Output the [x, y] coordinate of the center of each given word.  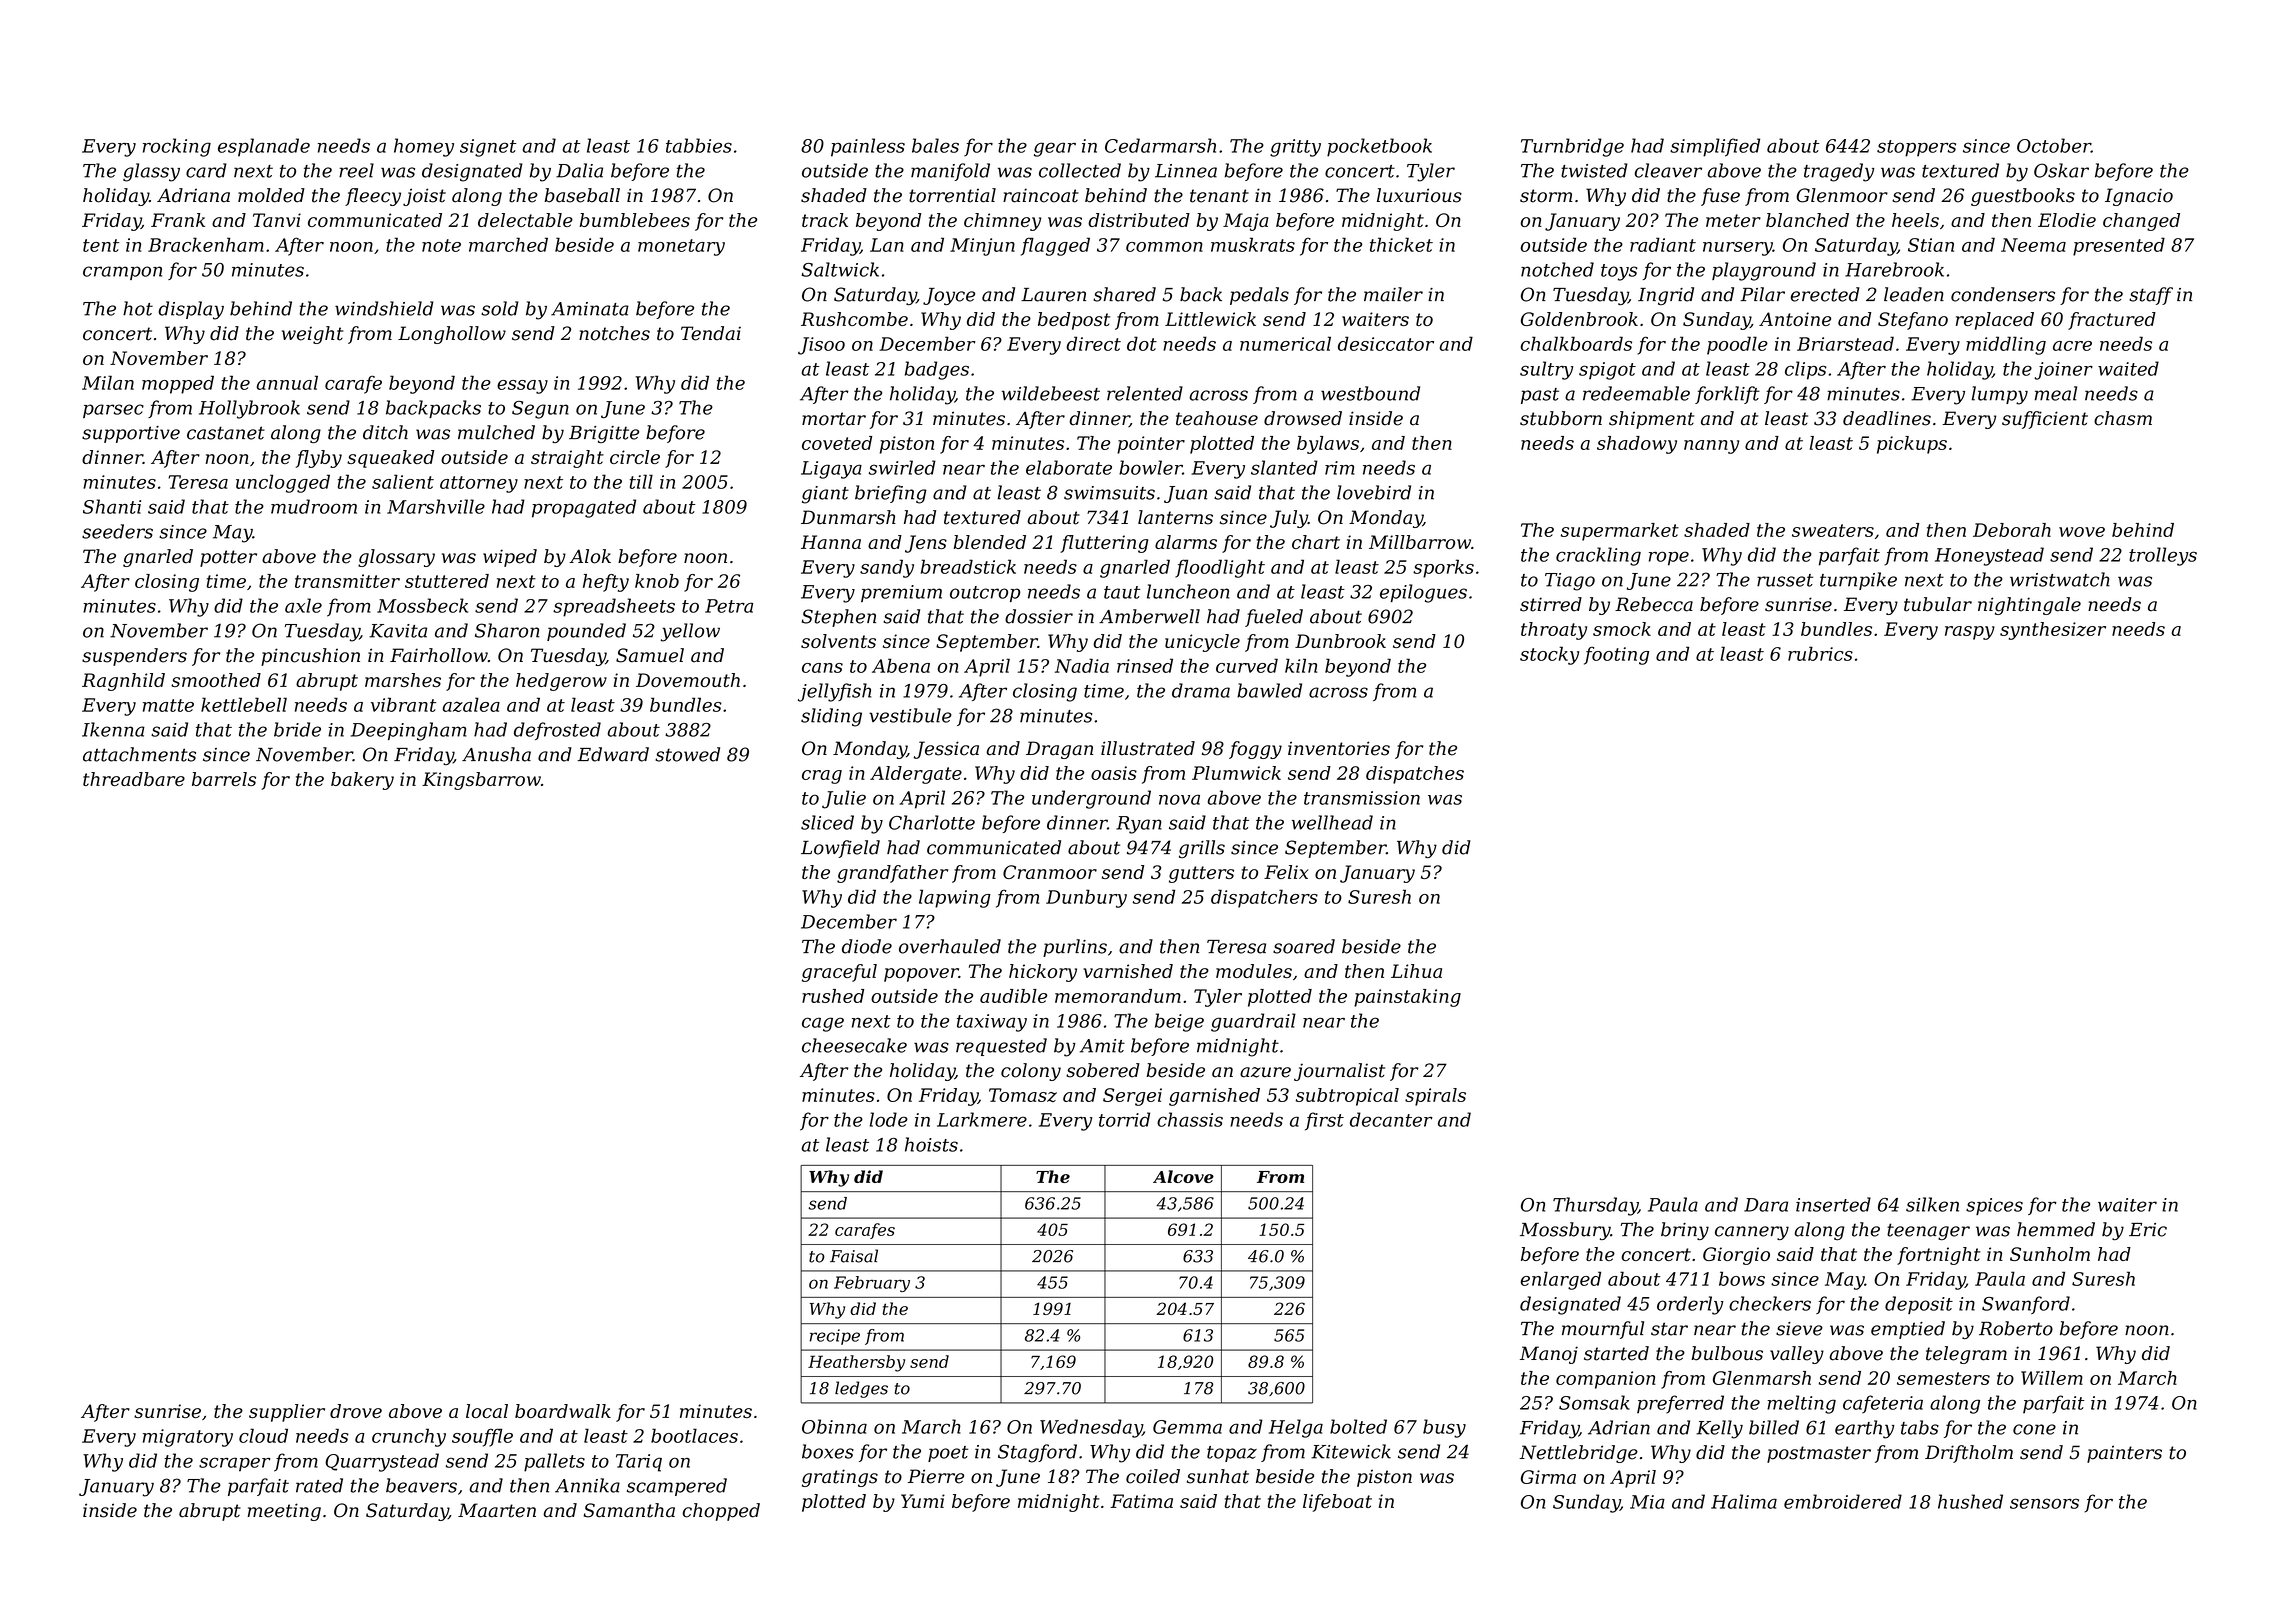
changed [2141, 222]
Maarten [497, 1510]
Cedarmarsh [1160, 145]
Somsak [1594, 1402]
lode [889, 1119]
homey [424, 147]
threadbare [134, 779]
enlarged [1561, 1280]
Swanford [2026, 1305]
